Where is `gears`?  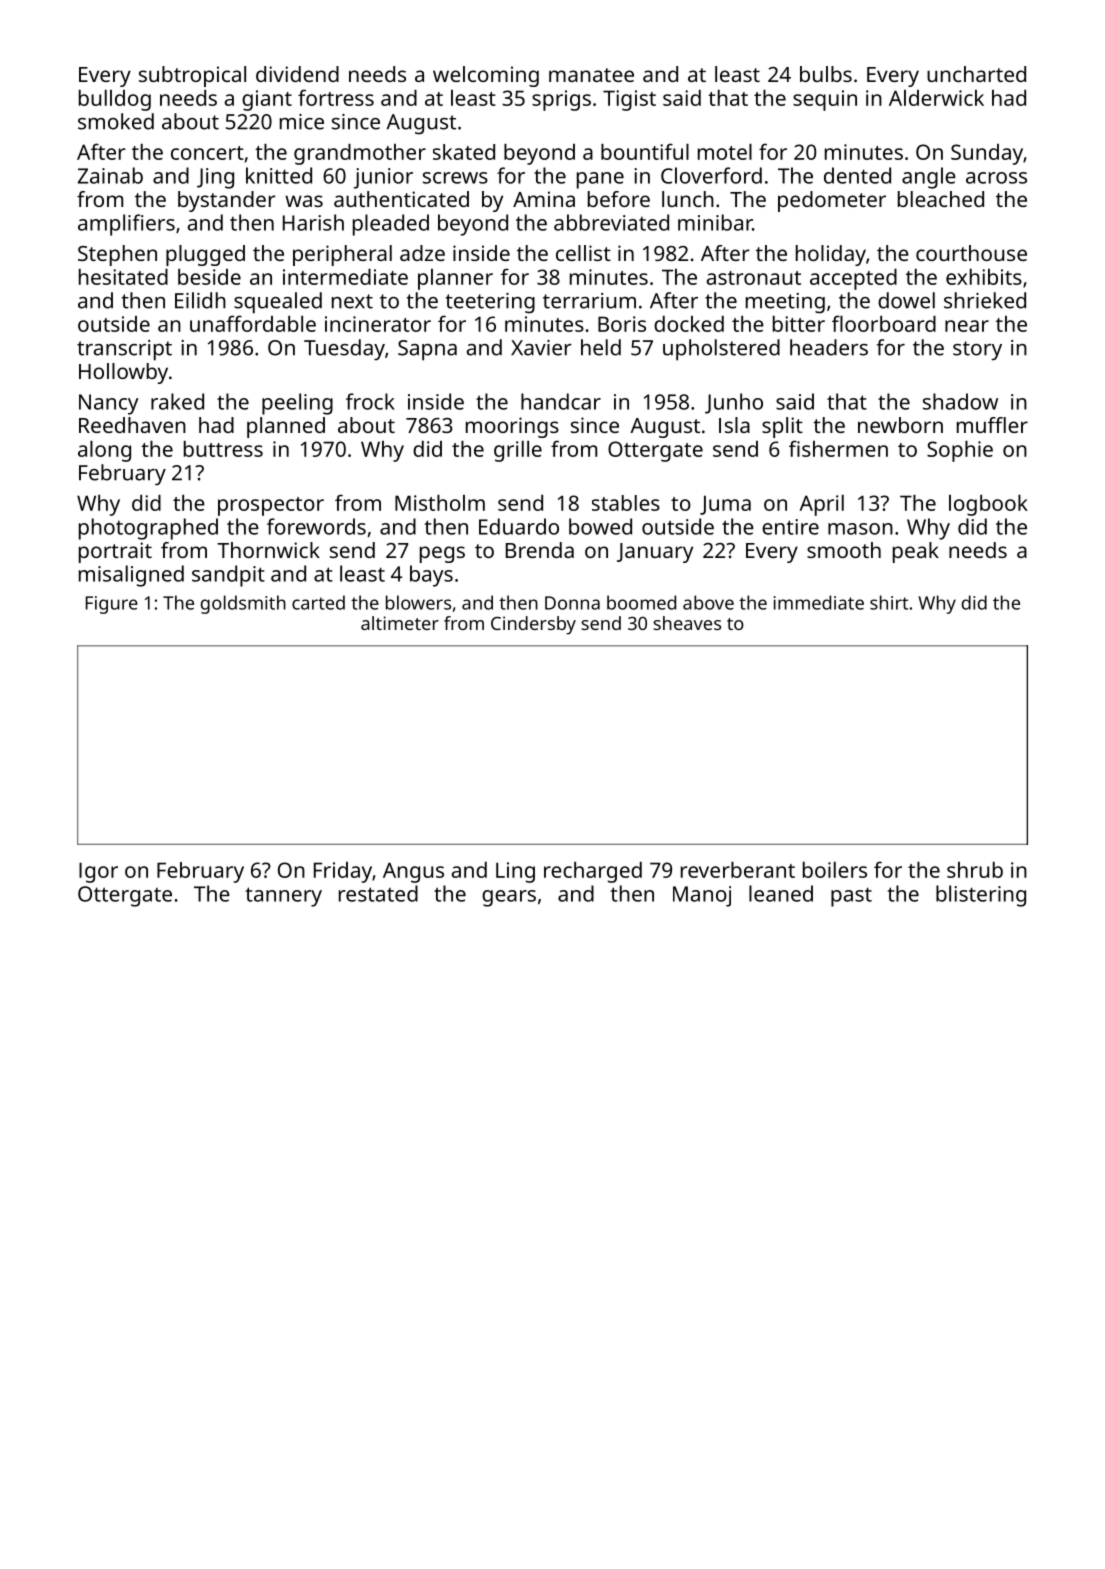
gears is located at coordinates (509, 898).
